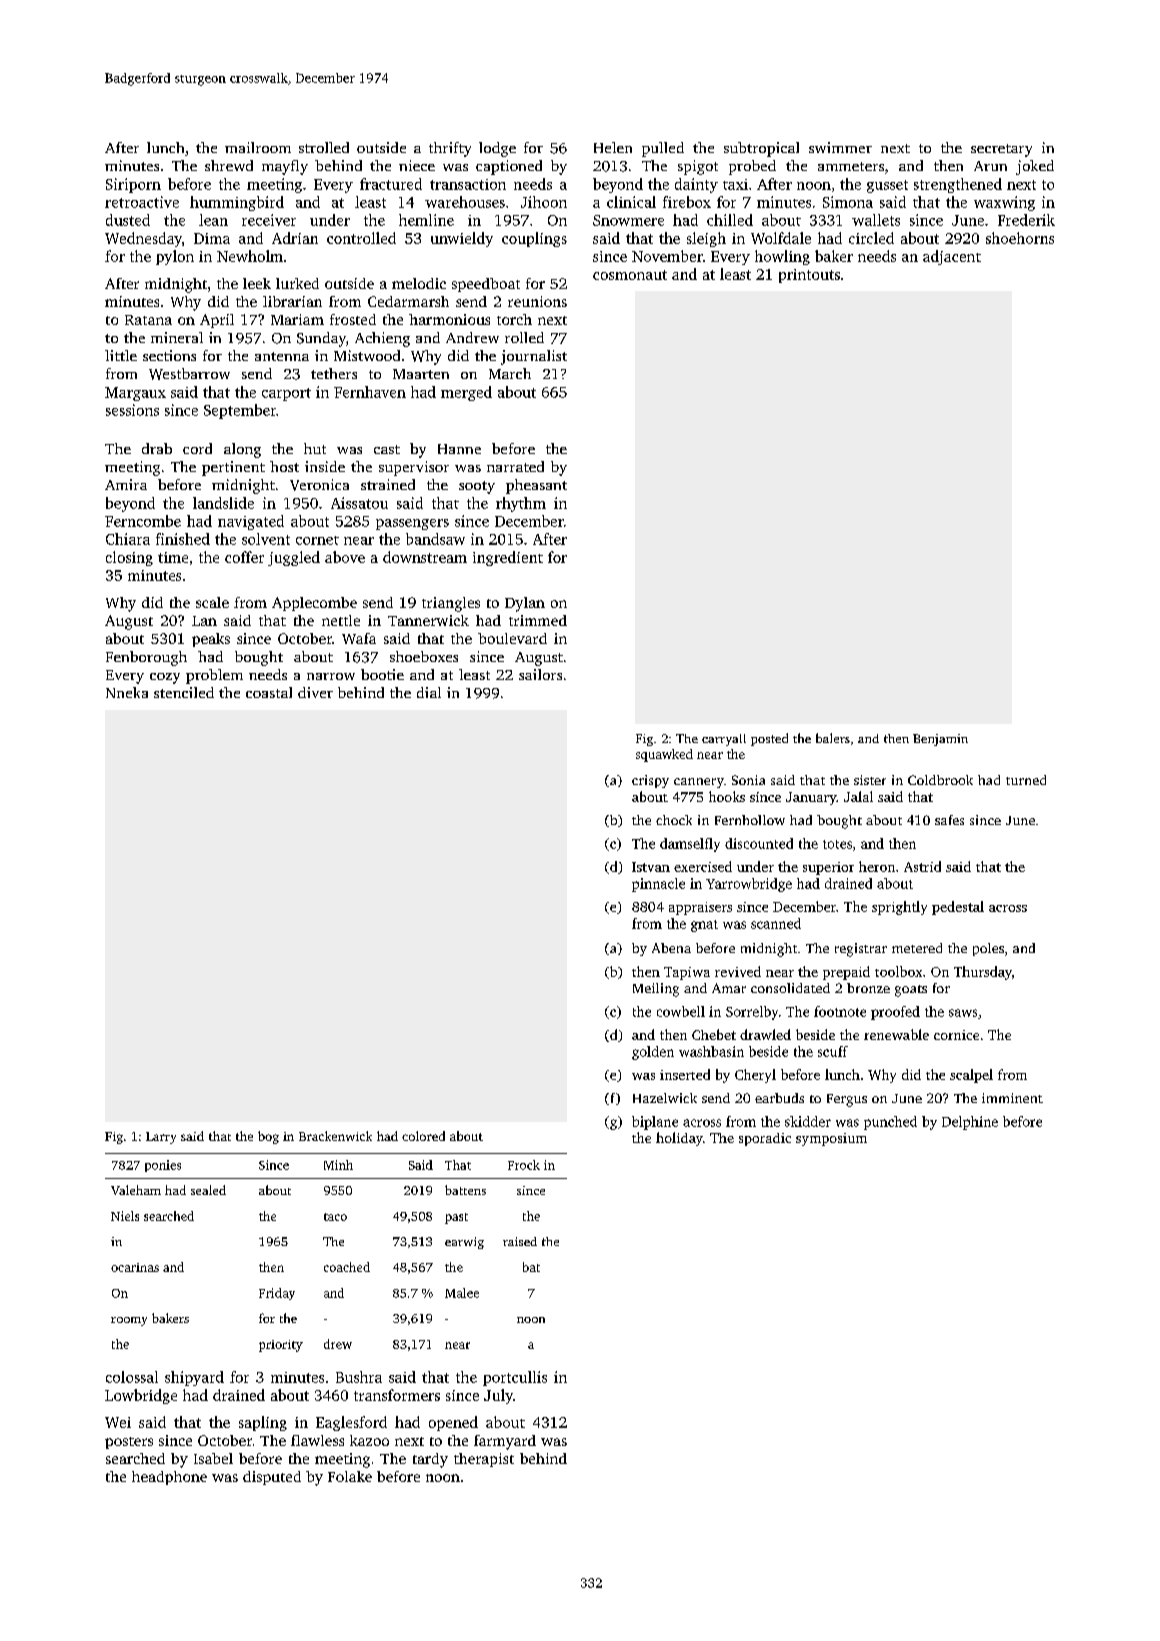 The height and width of the page is (1641, 1160). What do you see at coordinates (272, 1478) in the page?
I see `disputed` at bounding box center [272, 1478].
